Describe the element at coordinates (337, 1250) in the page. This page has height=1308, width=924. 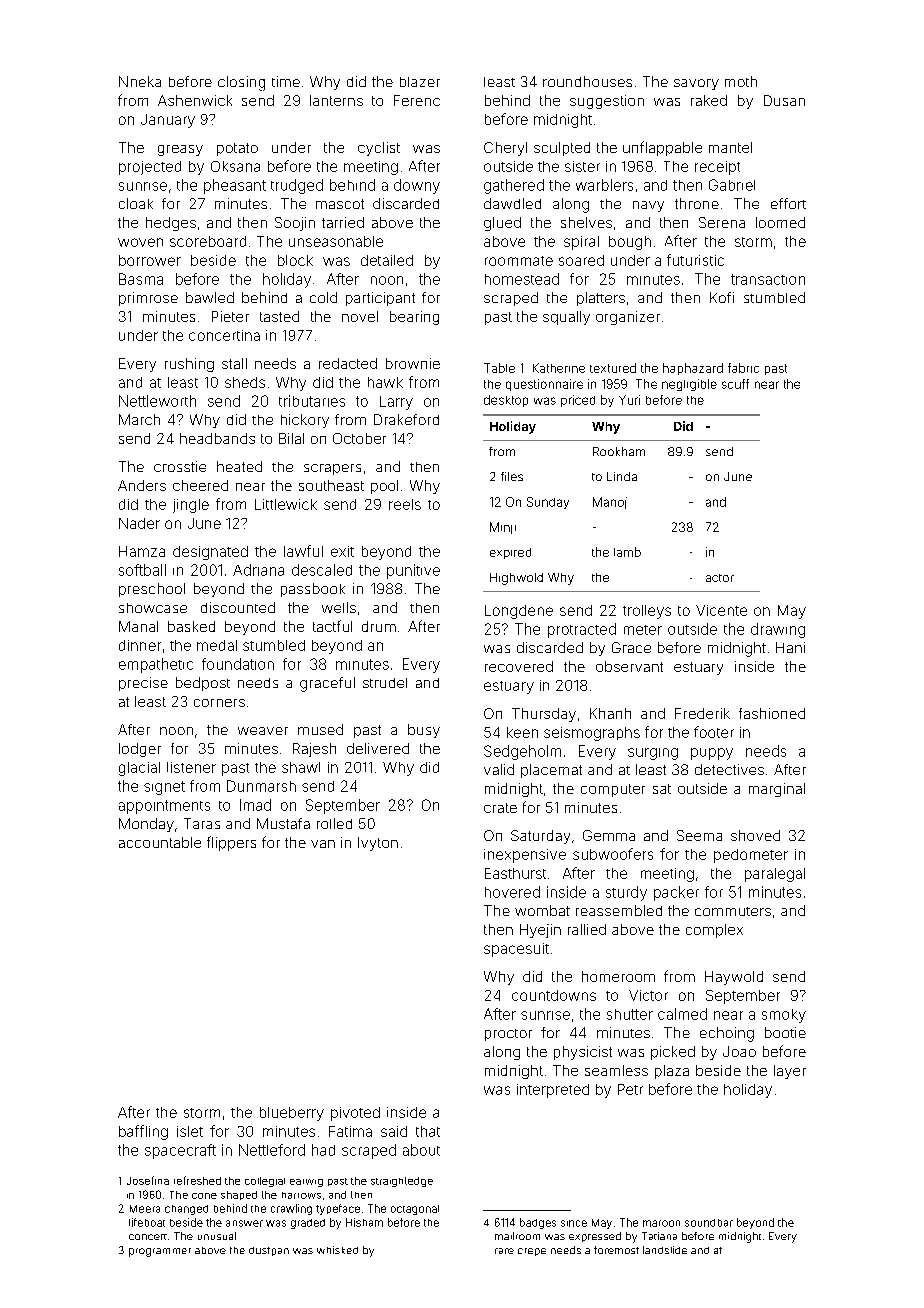
I see `whisked` at that location.
